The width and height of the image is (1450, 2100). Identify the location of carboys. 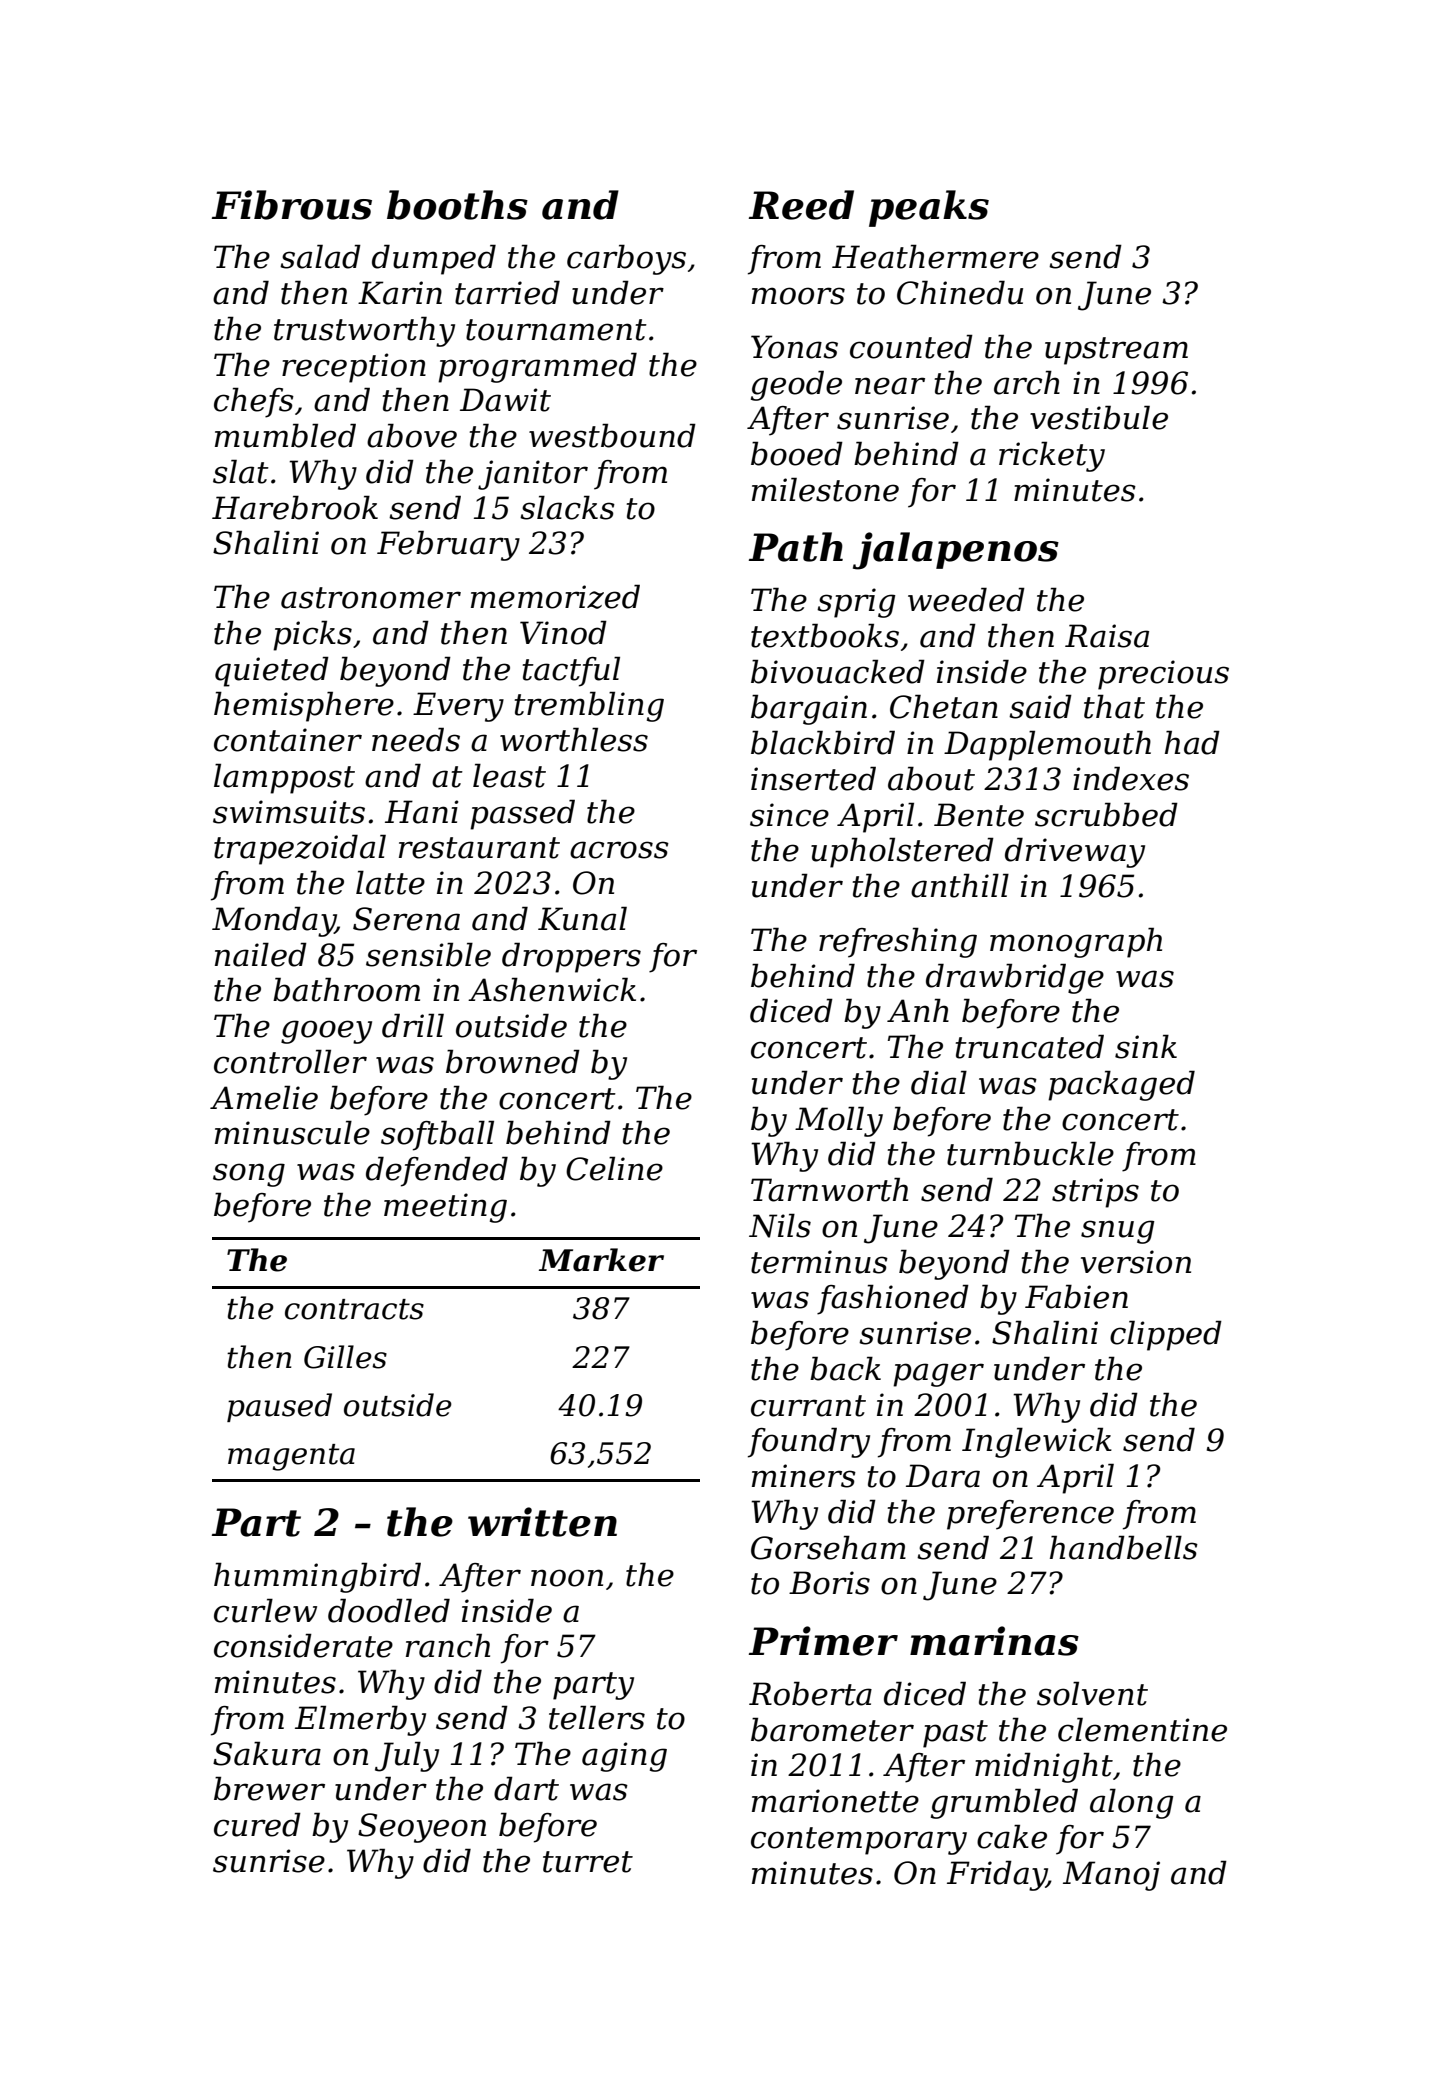
(626, 259).
